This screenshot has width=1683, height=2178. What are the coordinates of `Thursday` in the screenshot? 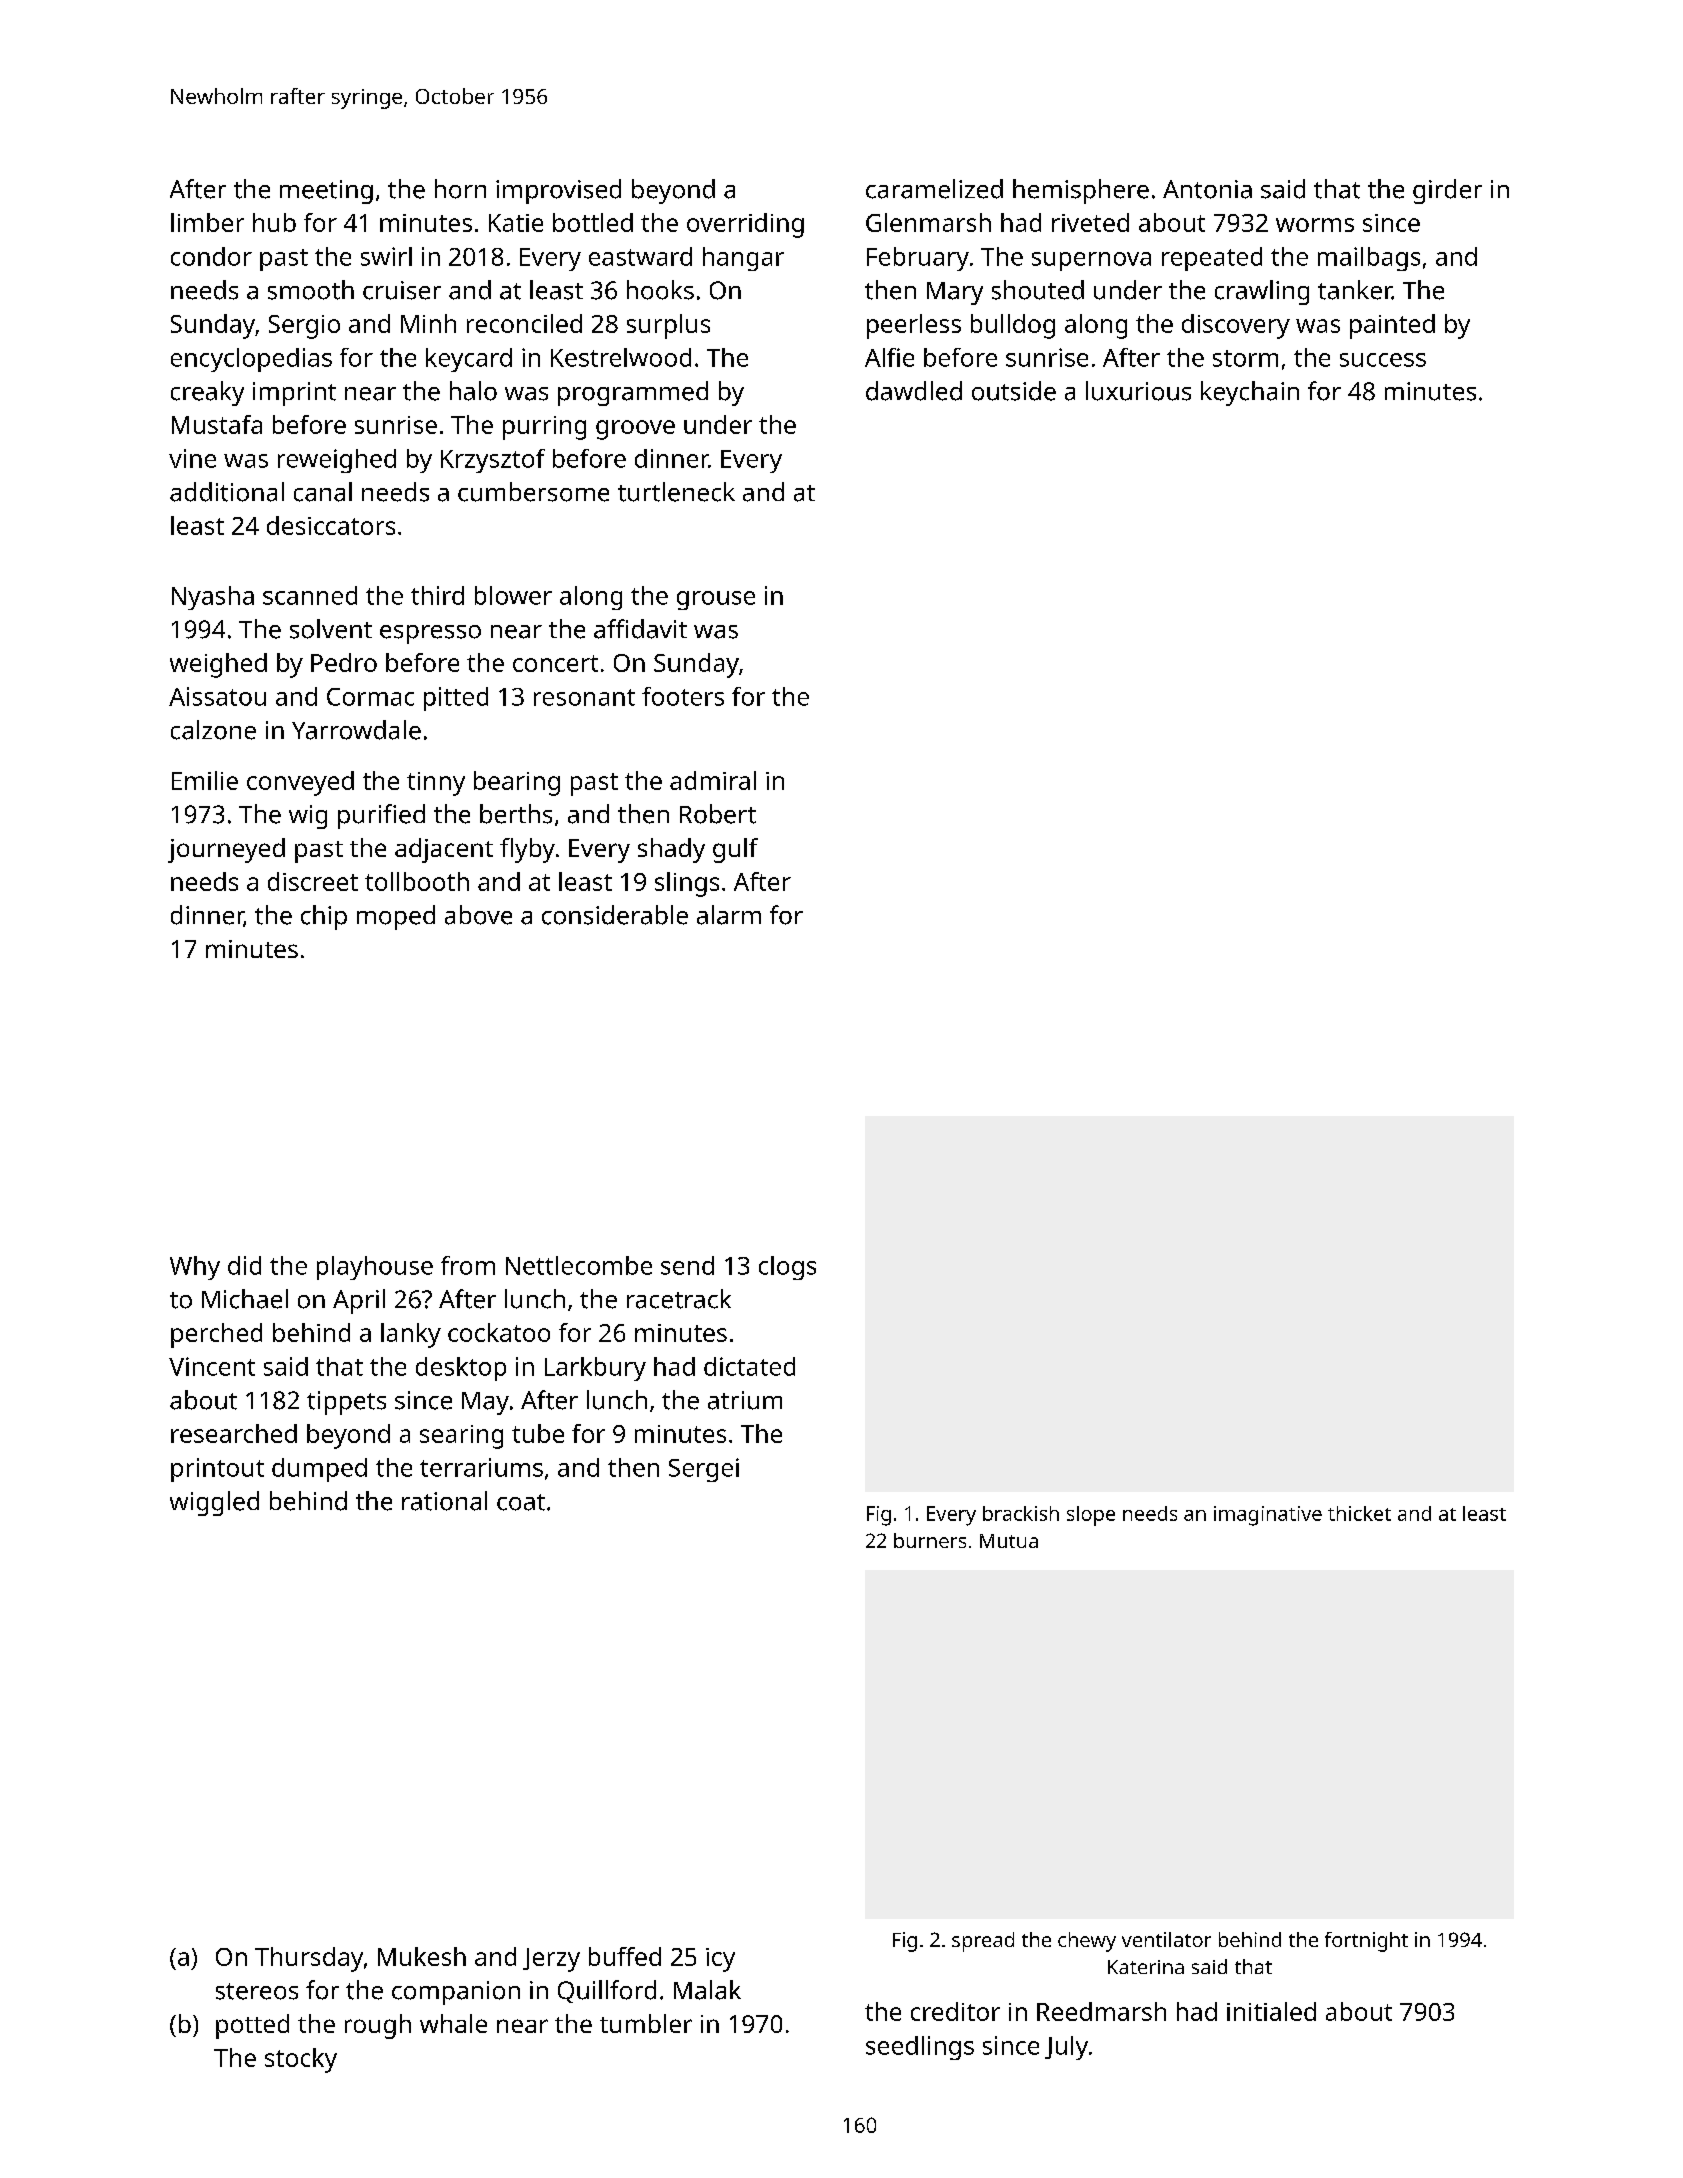 It's located at (309, 1959).
